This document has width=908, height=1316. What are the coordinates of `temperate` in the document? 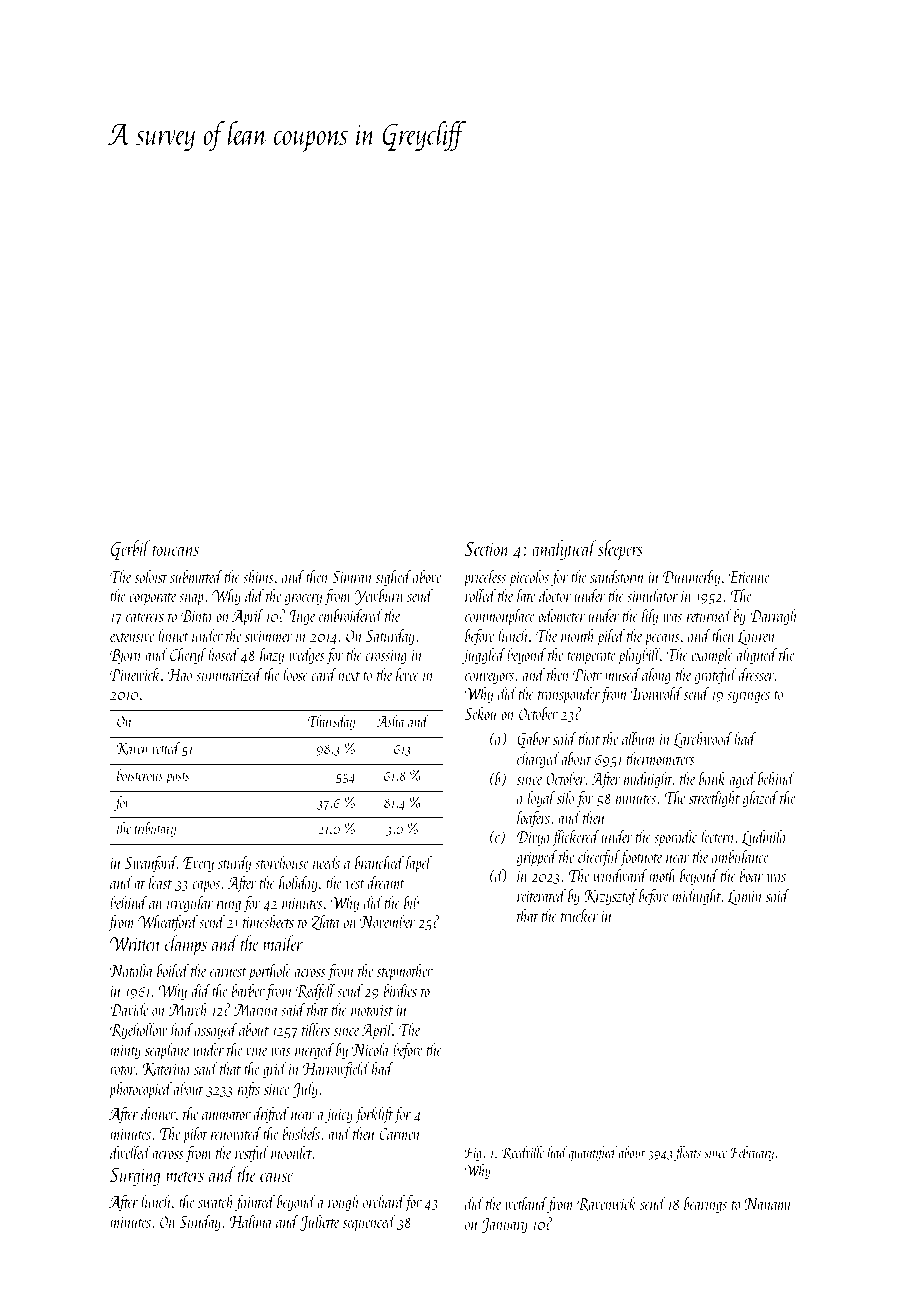 It's located at (591, 658).
